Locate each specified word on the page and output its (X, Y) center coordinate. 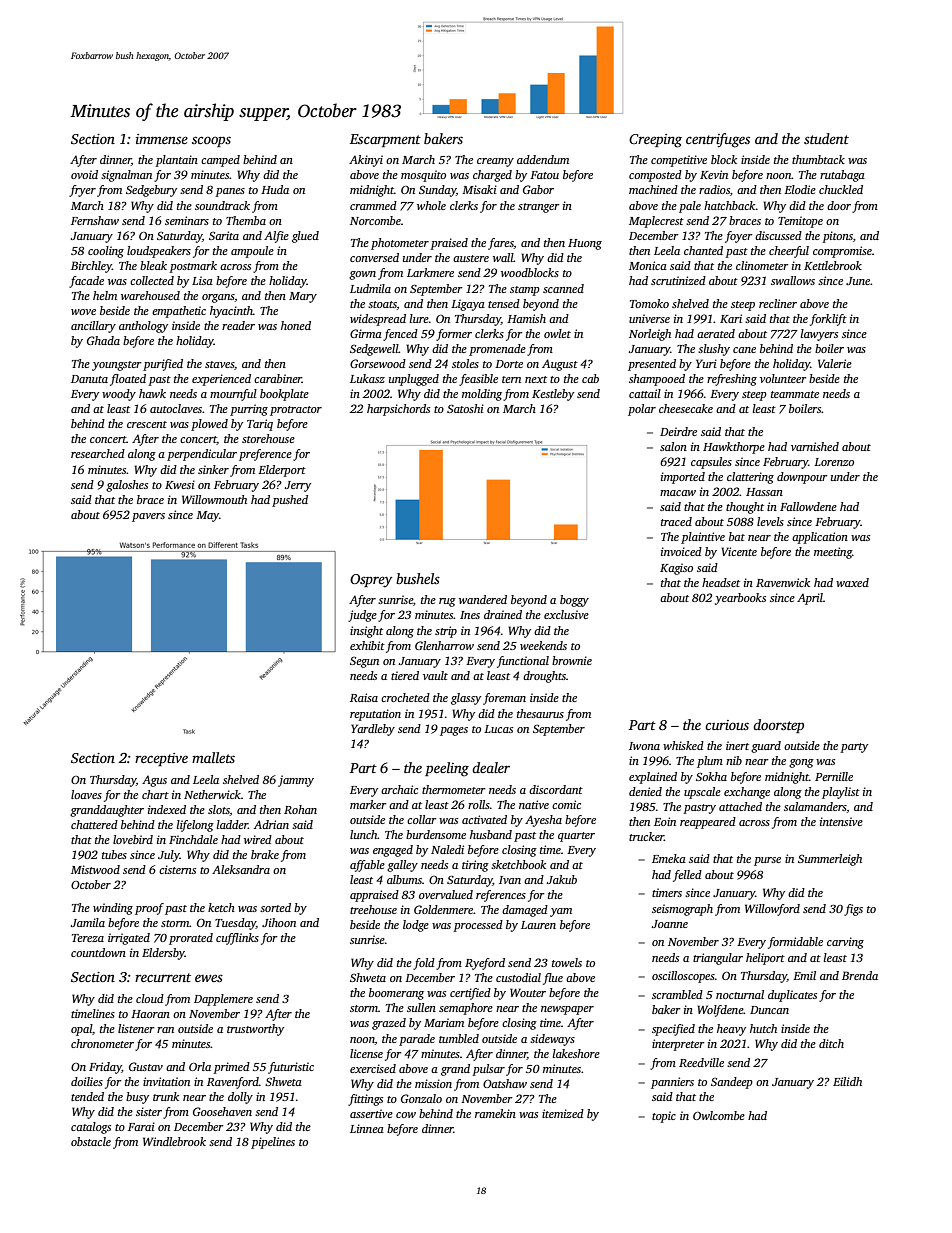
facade (86, 282)
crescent (147, 424)
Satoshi (465, 408)
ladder (232, 824)
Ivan (510, 880)
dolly (240, 1098)
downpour (802, 478)
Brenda (860, 975)
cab (590, 378)
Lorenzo (834, 462)
